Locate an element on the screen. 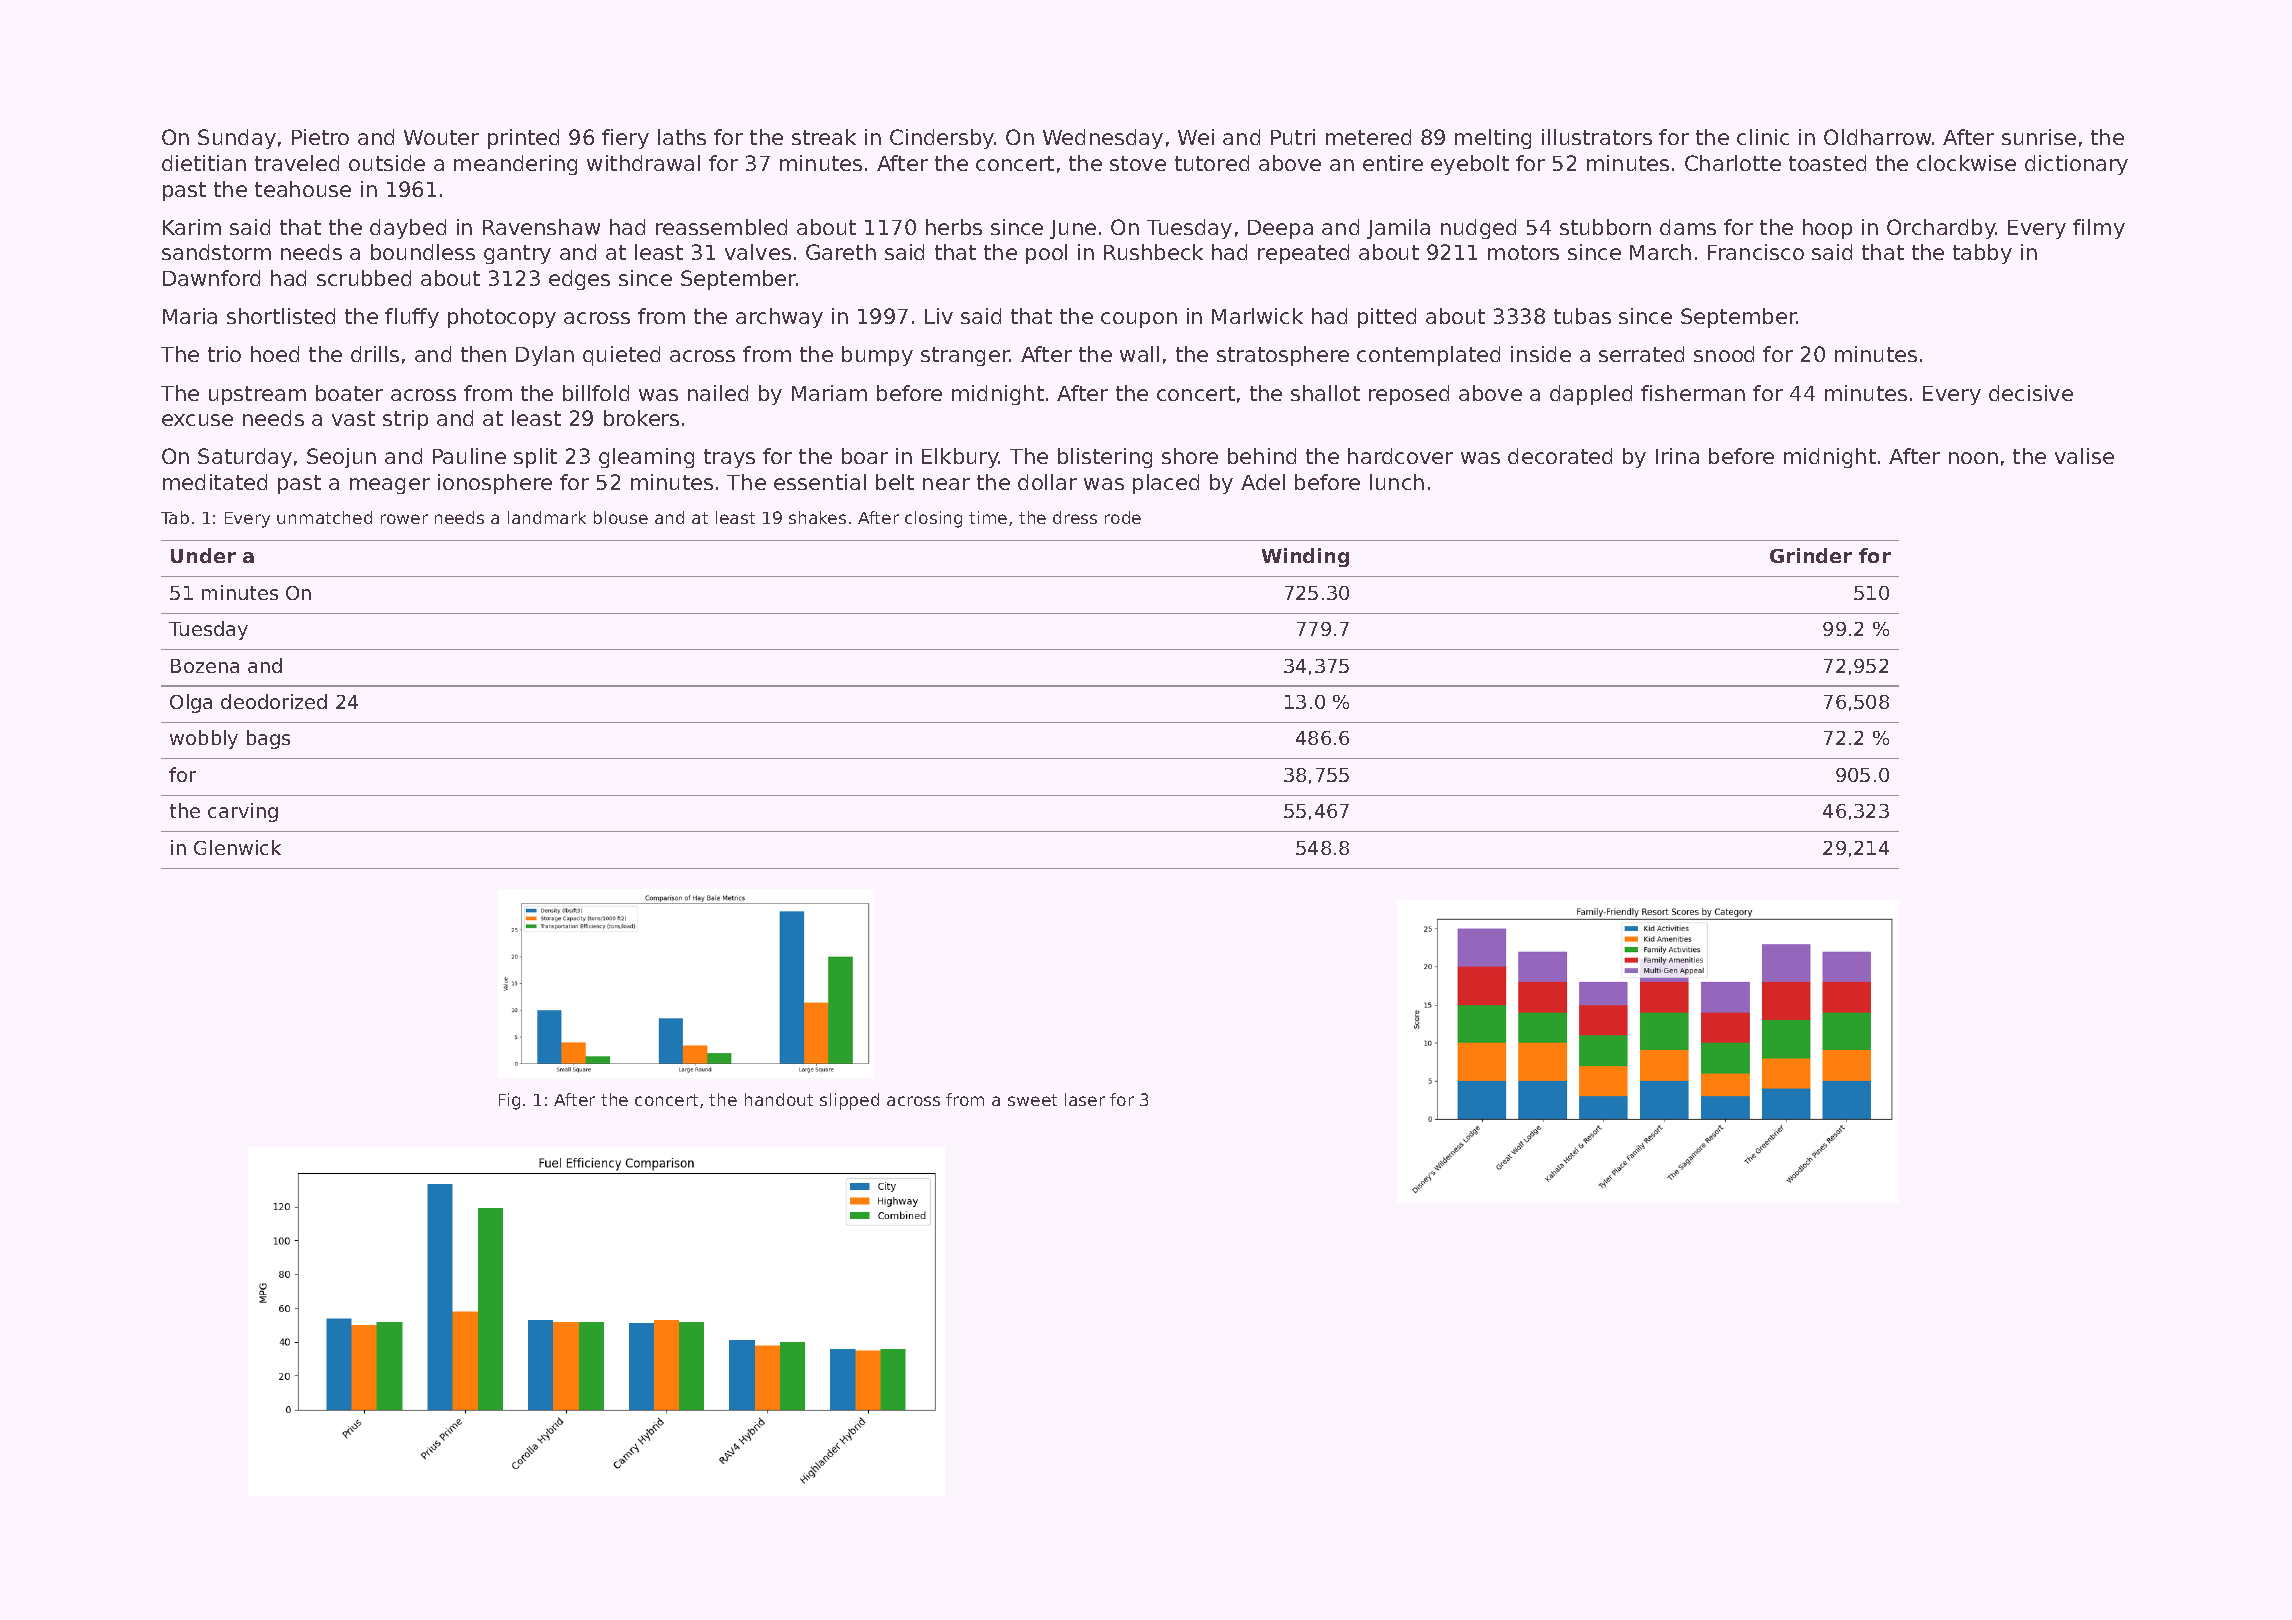 The width and height of the screenshot is (2292, 1620). sandstorm is located at coordinates (216, 252).
